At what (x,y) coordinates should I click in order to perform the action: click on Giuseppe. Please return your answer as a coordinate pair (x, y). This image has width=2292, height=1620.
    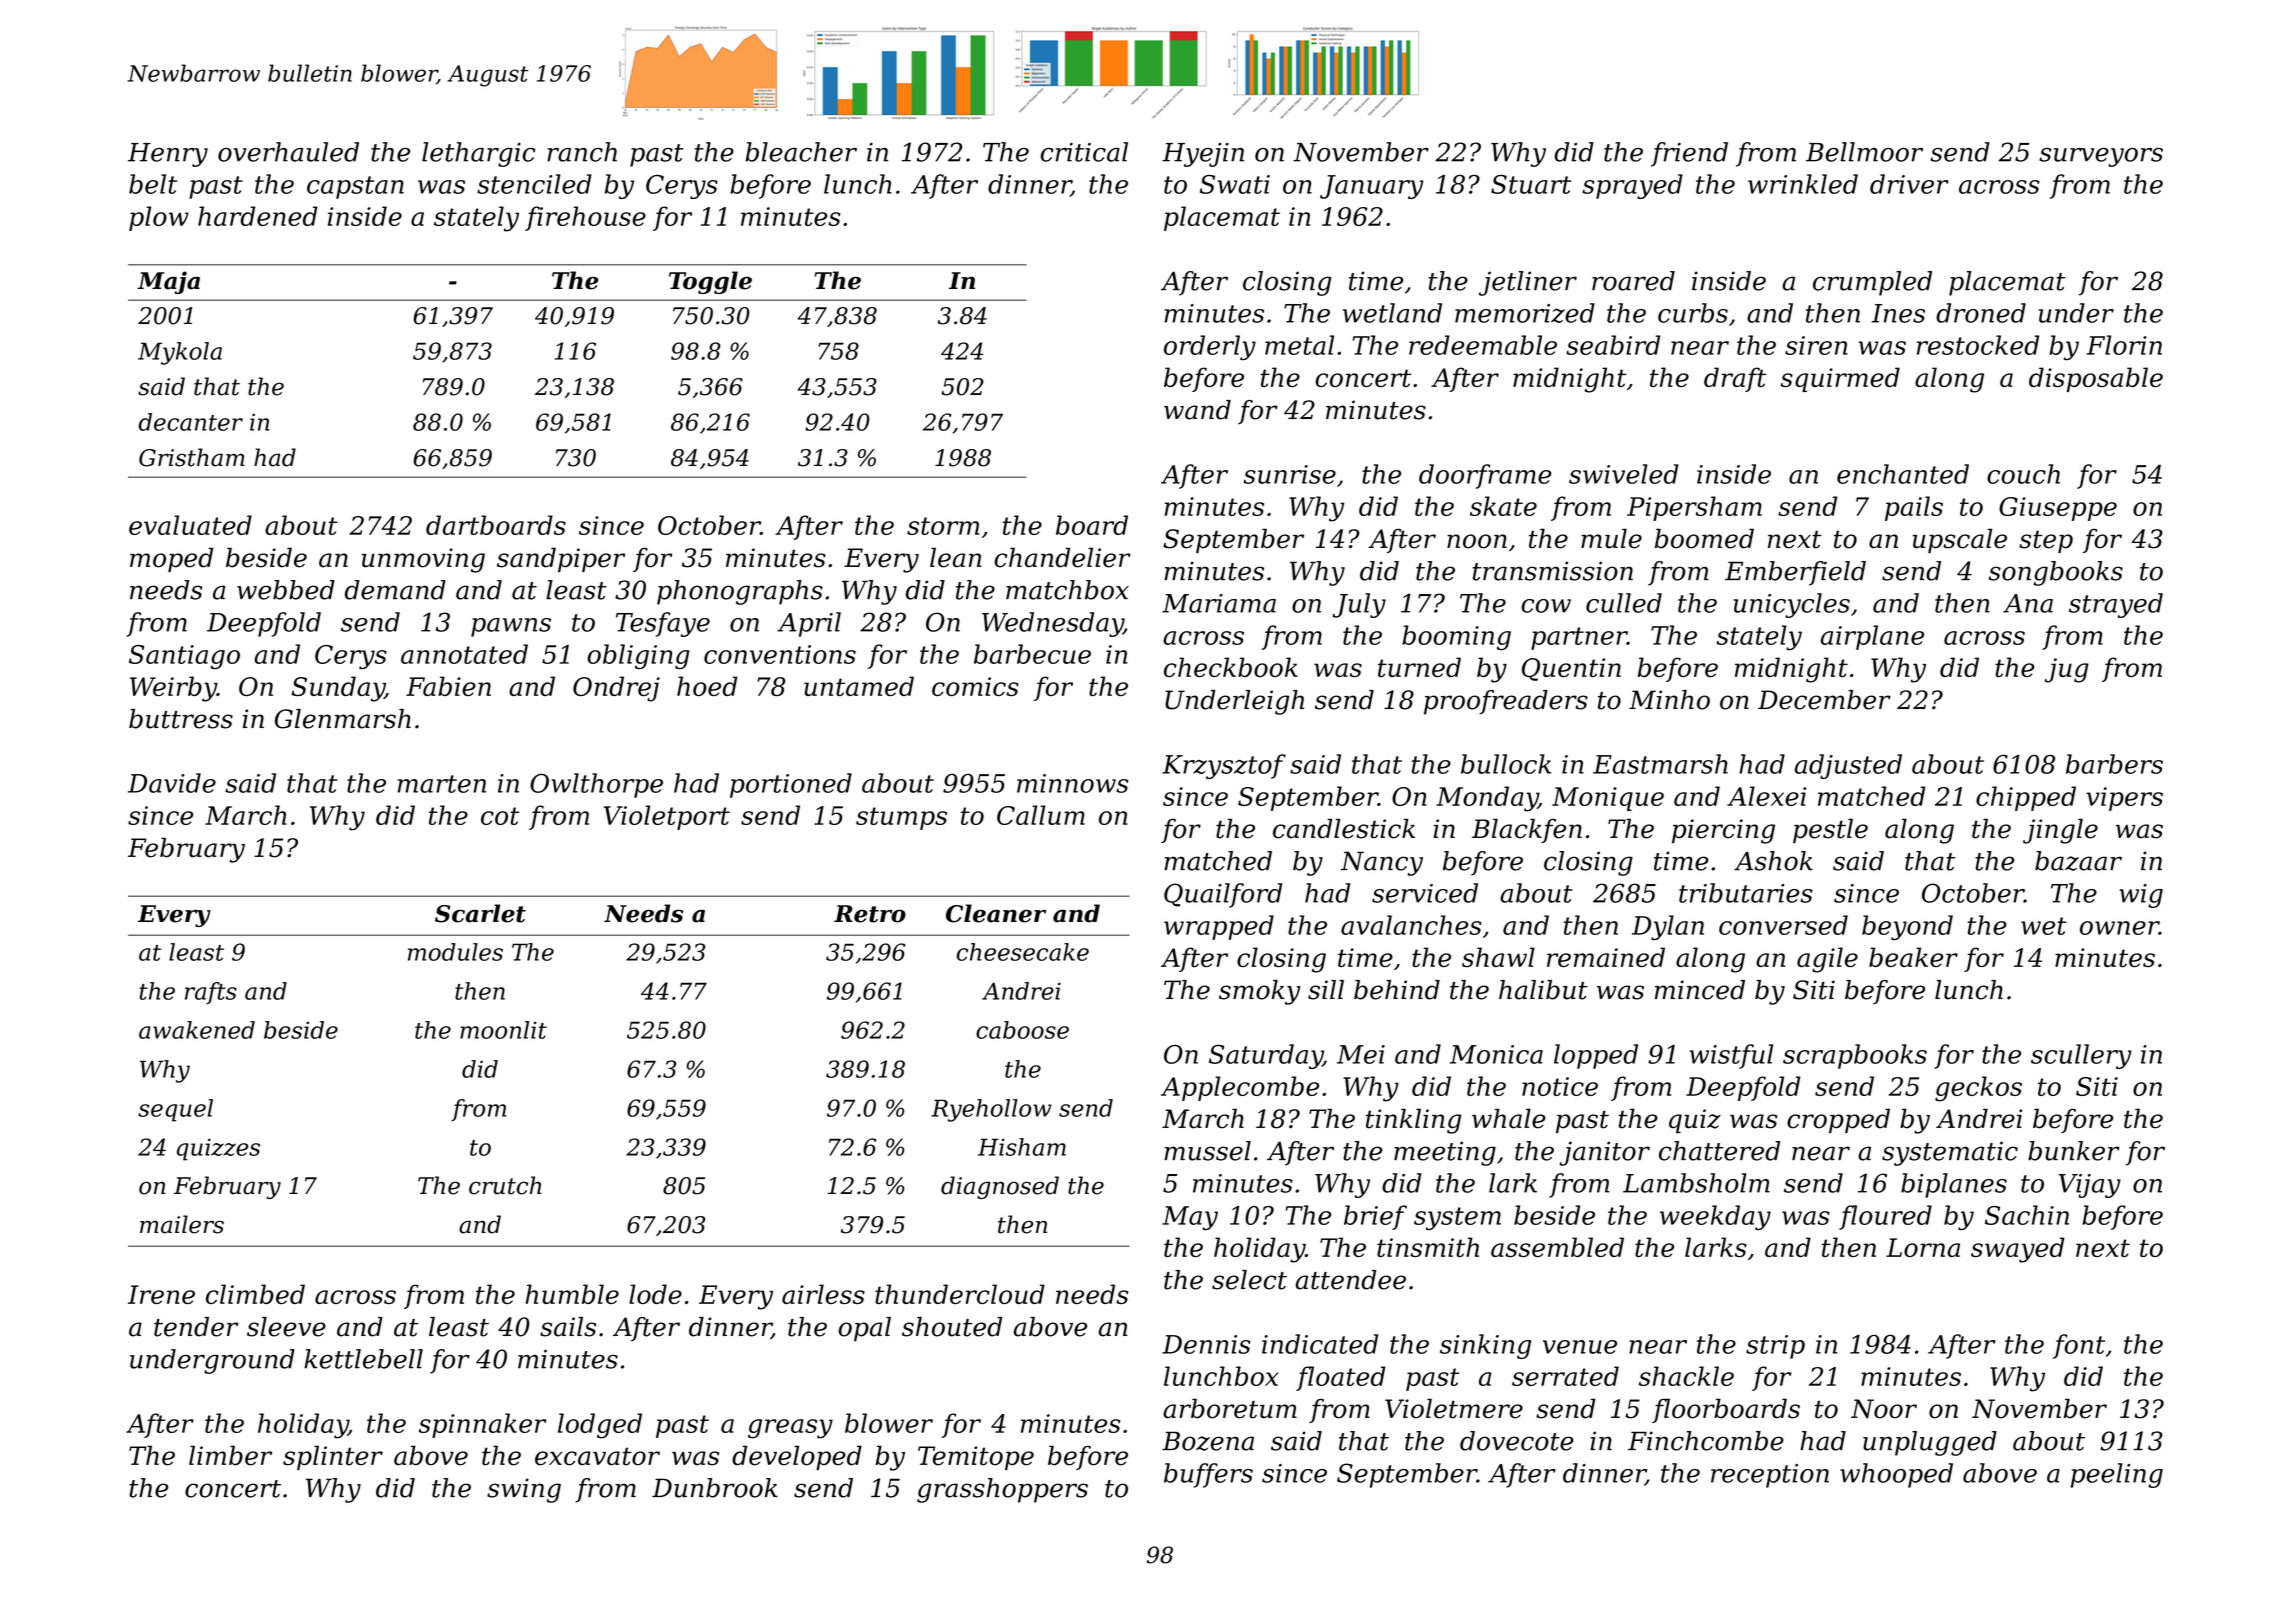
    Looking at the image, I should click on (2058, 509).
